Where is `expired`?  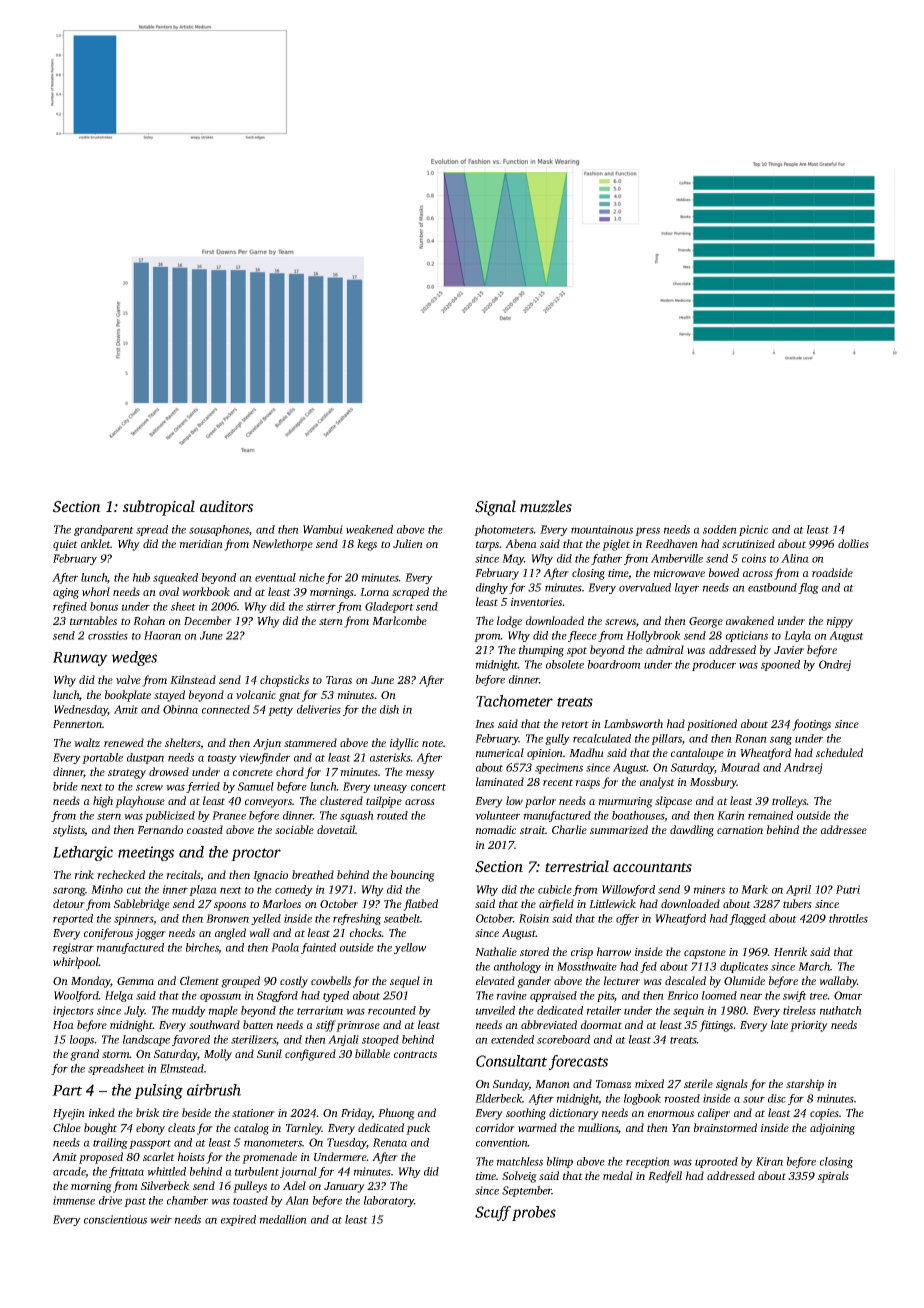 expired is located at coordinates (238, 1220).
